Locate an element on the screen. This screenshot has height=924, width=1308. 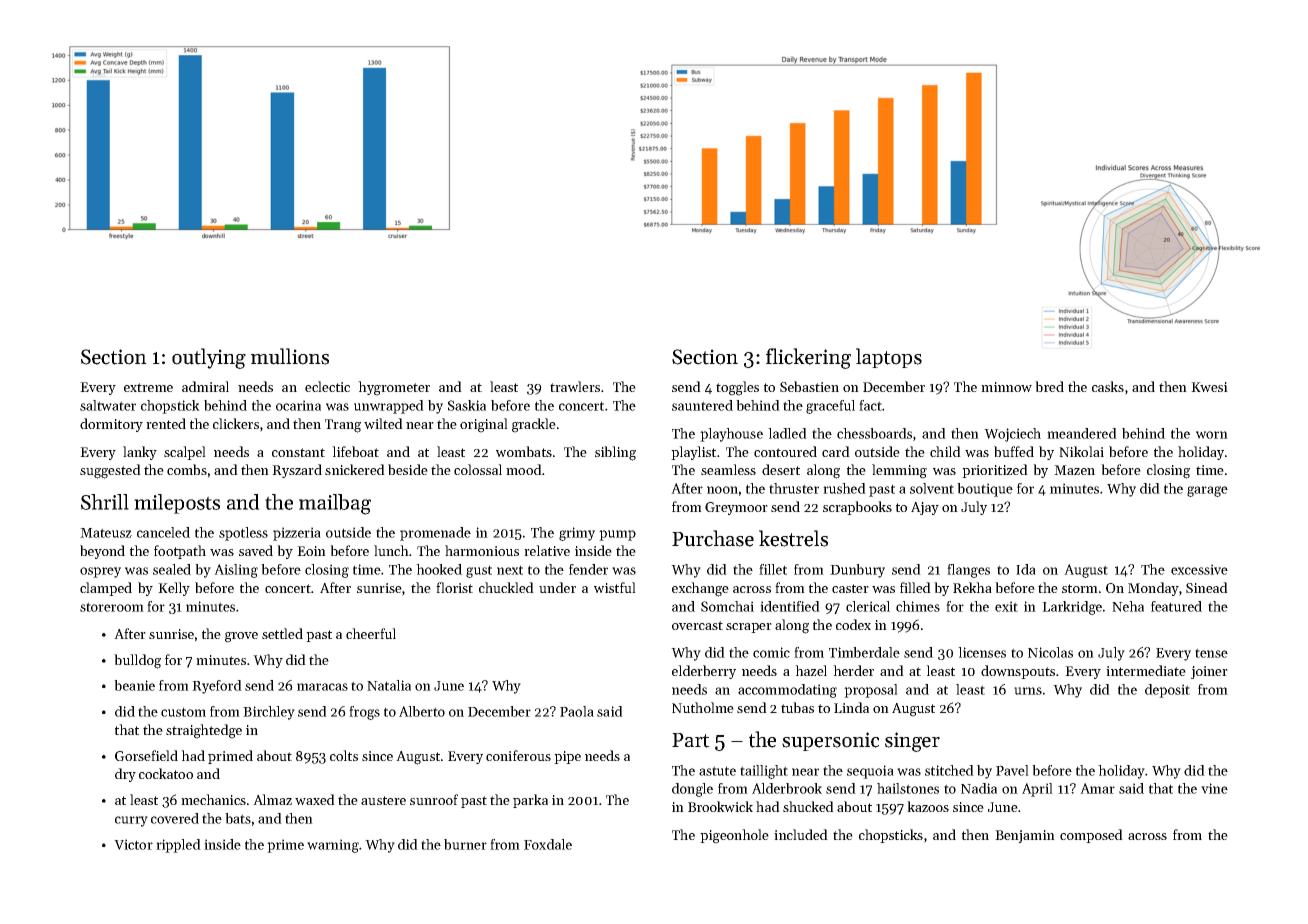
Foxdale is located at coordinates (548, 844).
